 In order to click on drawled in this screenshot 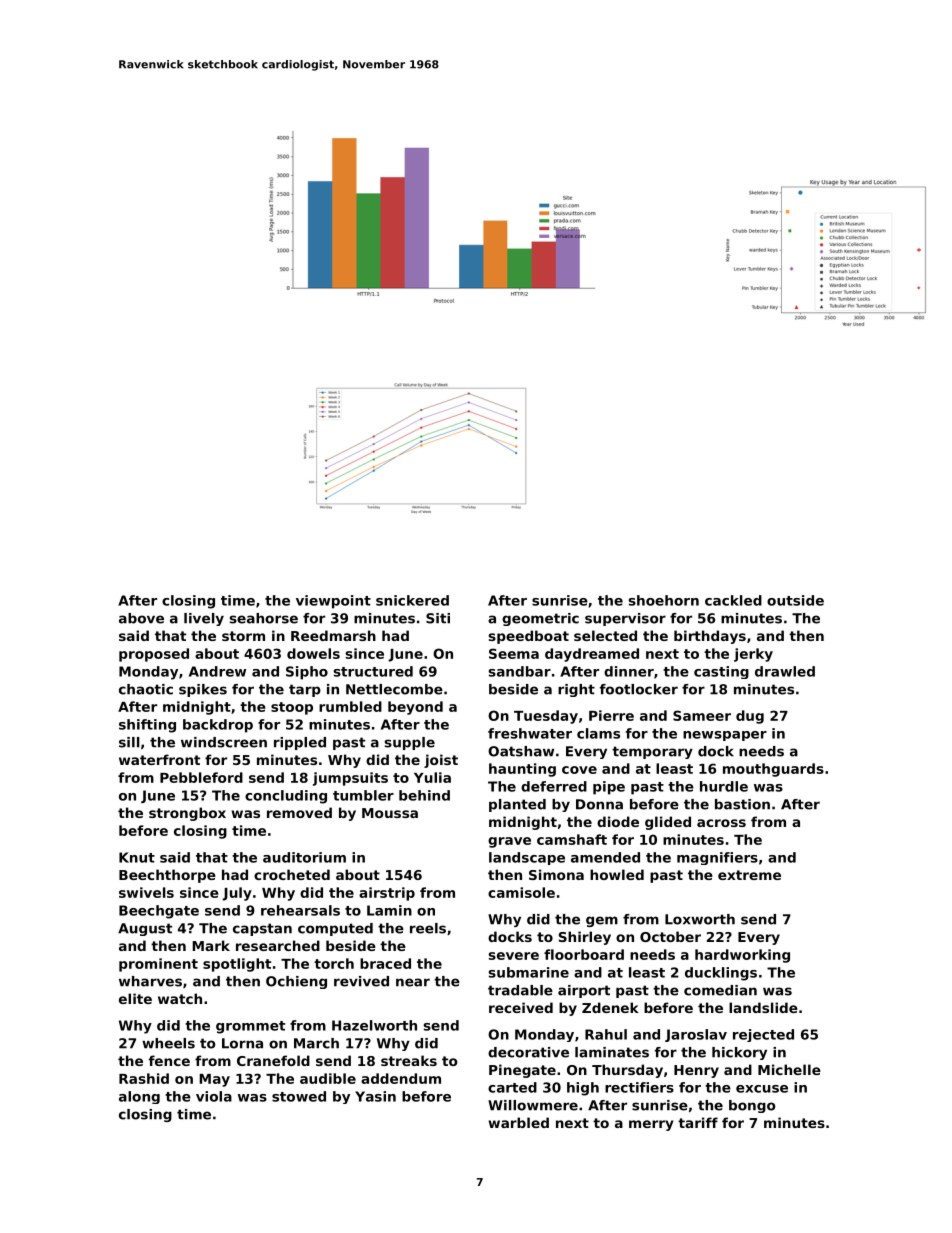, I will do `click(785, 671)`.
